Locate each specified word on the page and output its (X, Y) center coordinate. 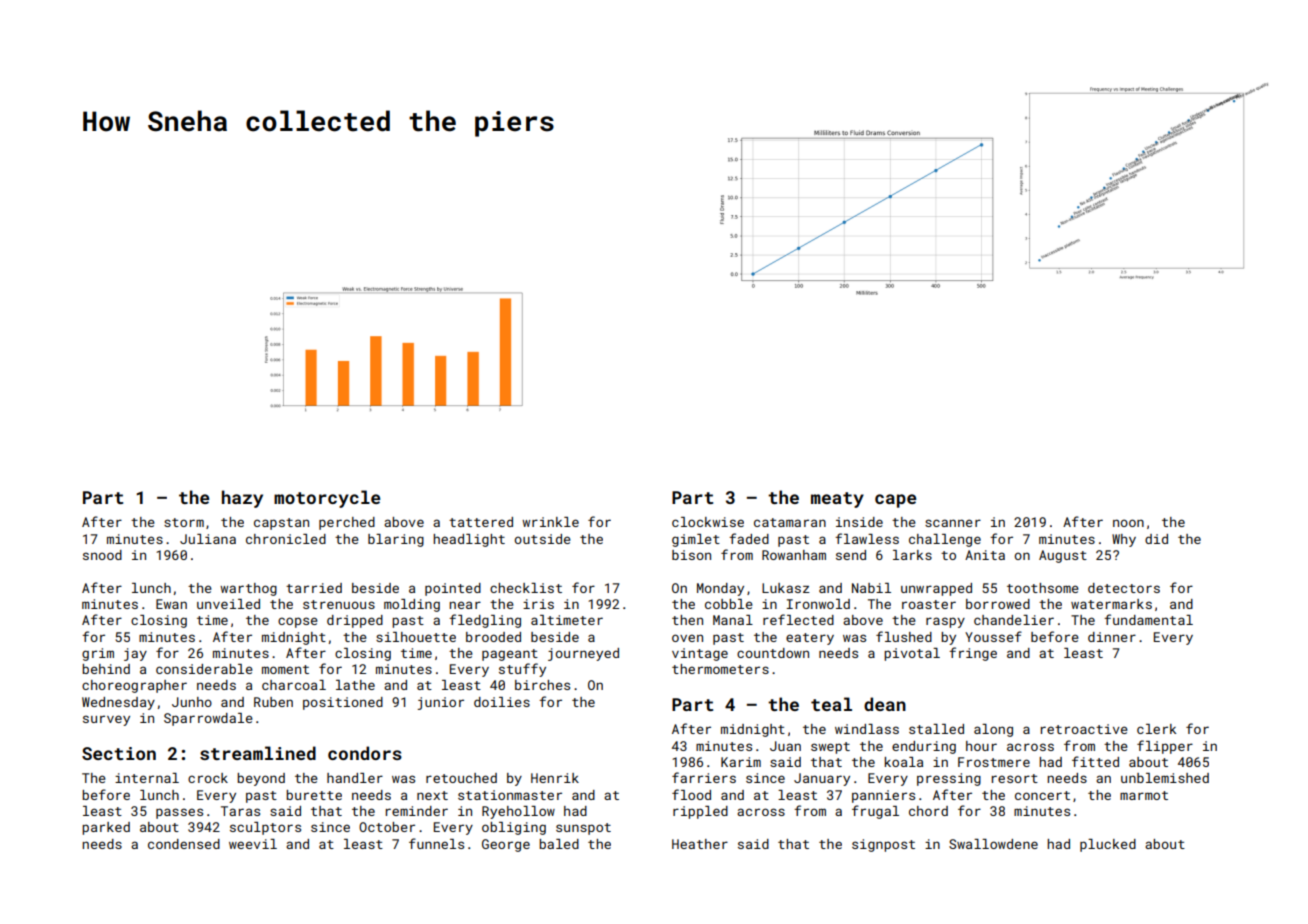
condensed (184, 844)
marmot (1144, 795)
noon (1128, 523)
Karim (741, 762)
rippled (700, 812)
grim (98, 654)
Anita (985, 555)
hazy (242, 499)
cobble (729, 604)
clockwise (708, 522)
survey (106, 720)
